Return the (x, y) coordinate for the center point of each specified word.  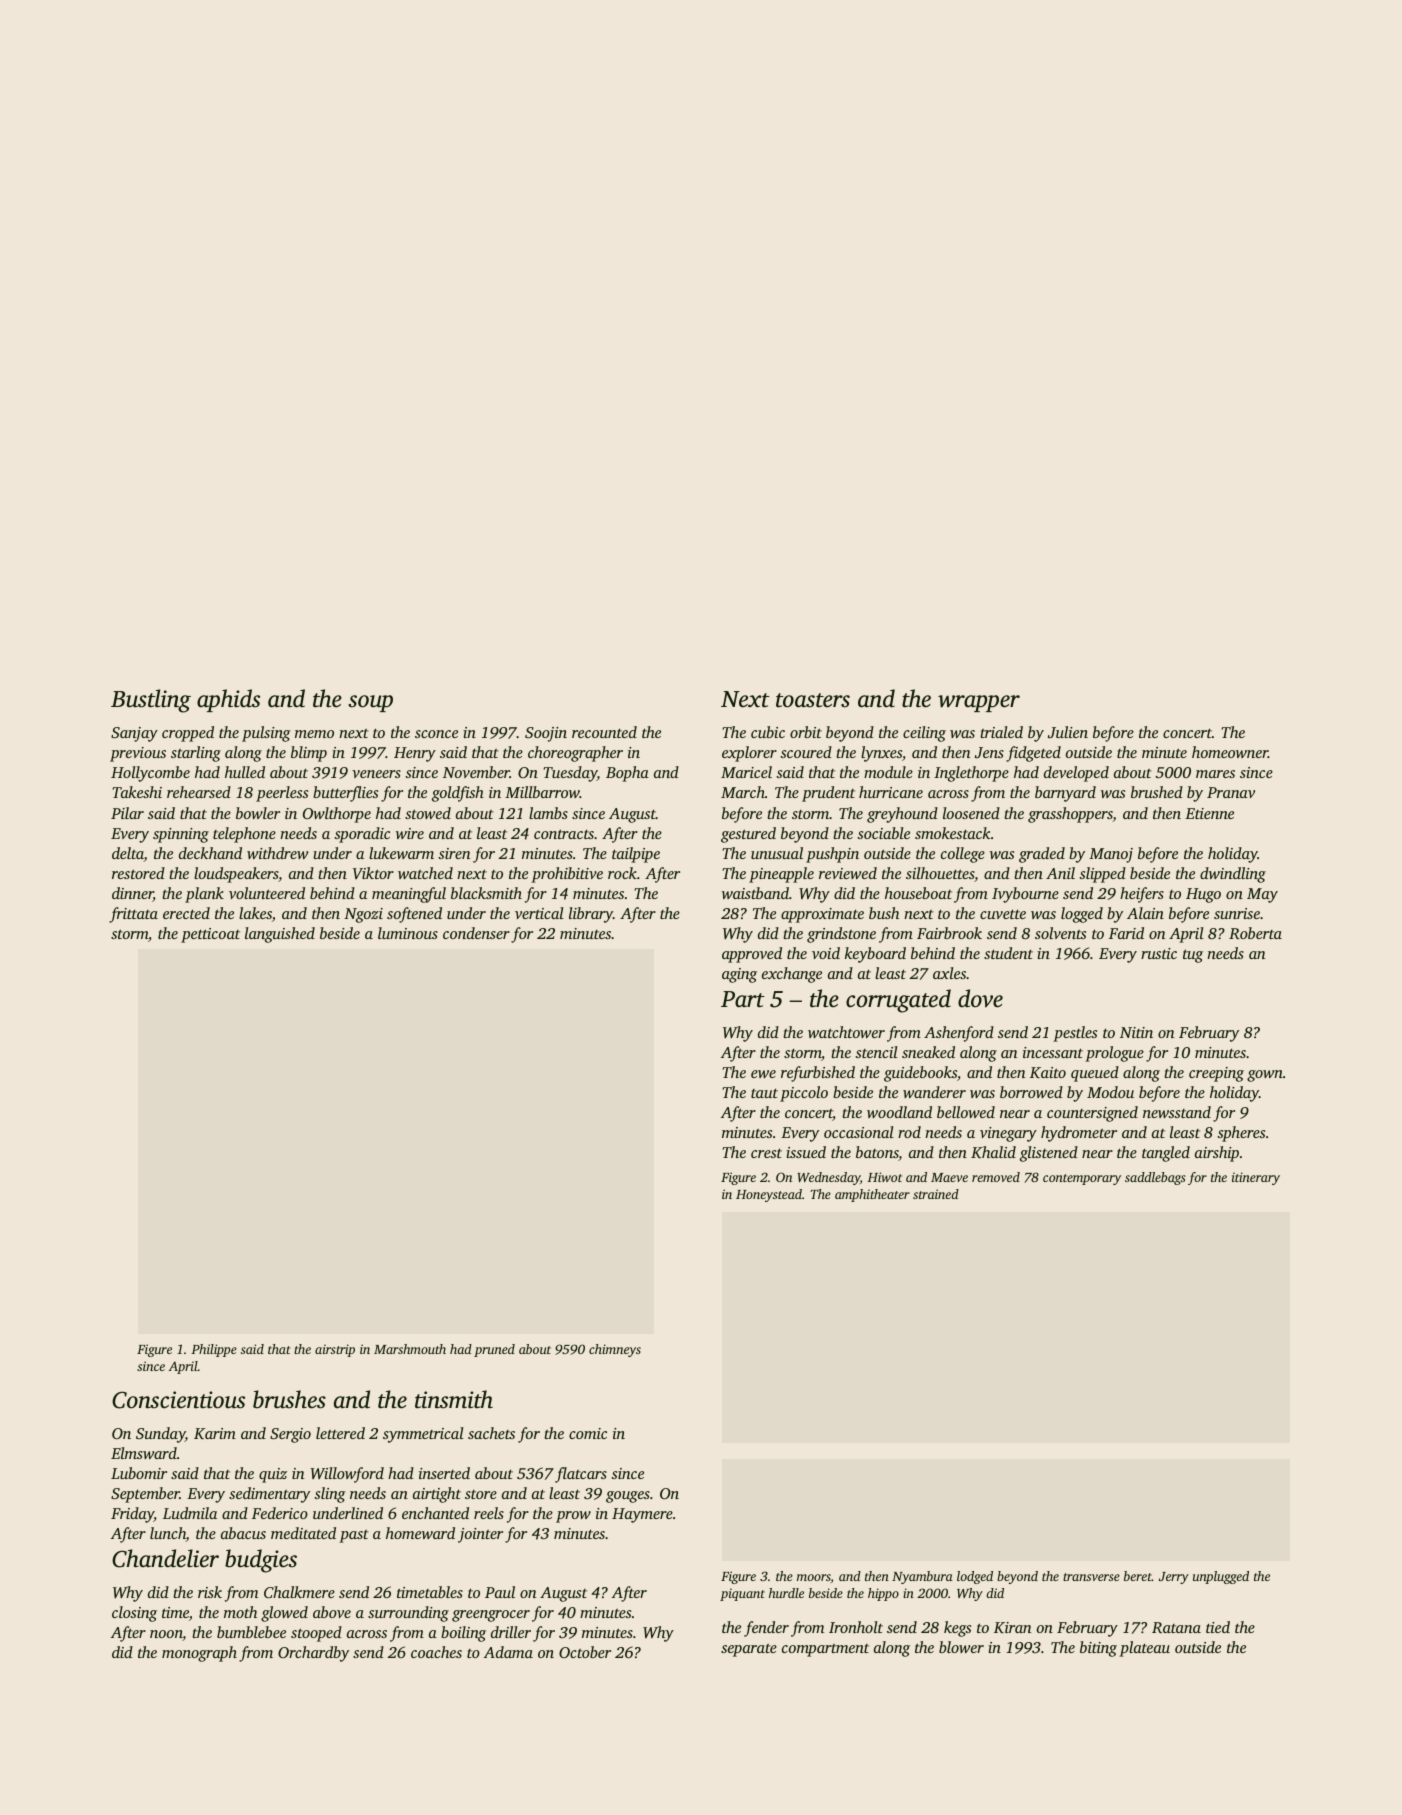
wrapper (979, 703)
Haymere (642, 1515)
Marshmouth (410, 1349)
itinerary (1256, 1178)
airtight (437, 1495)
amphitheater (872, 1195)
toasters (813, 700)
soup (370, 703)
